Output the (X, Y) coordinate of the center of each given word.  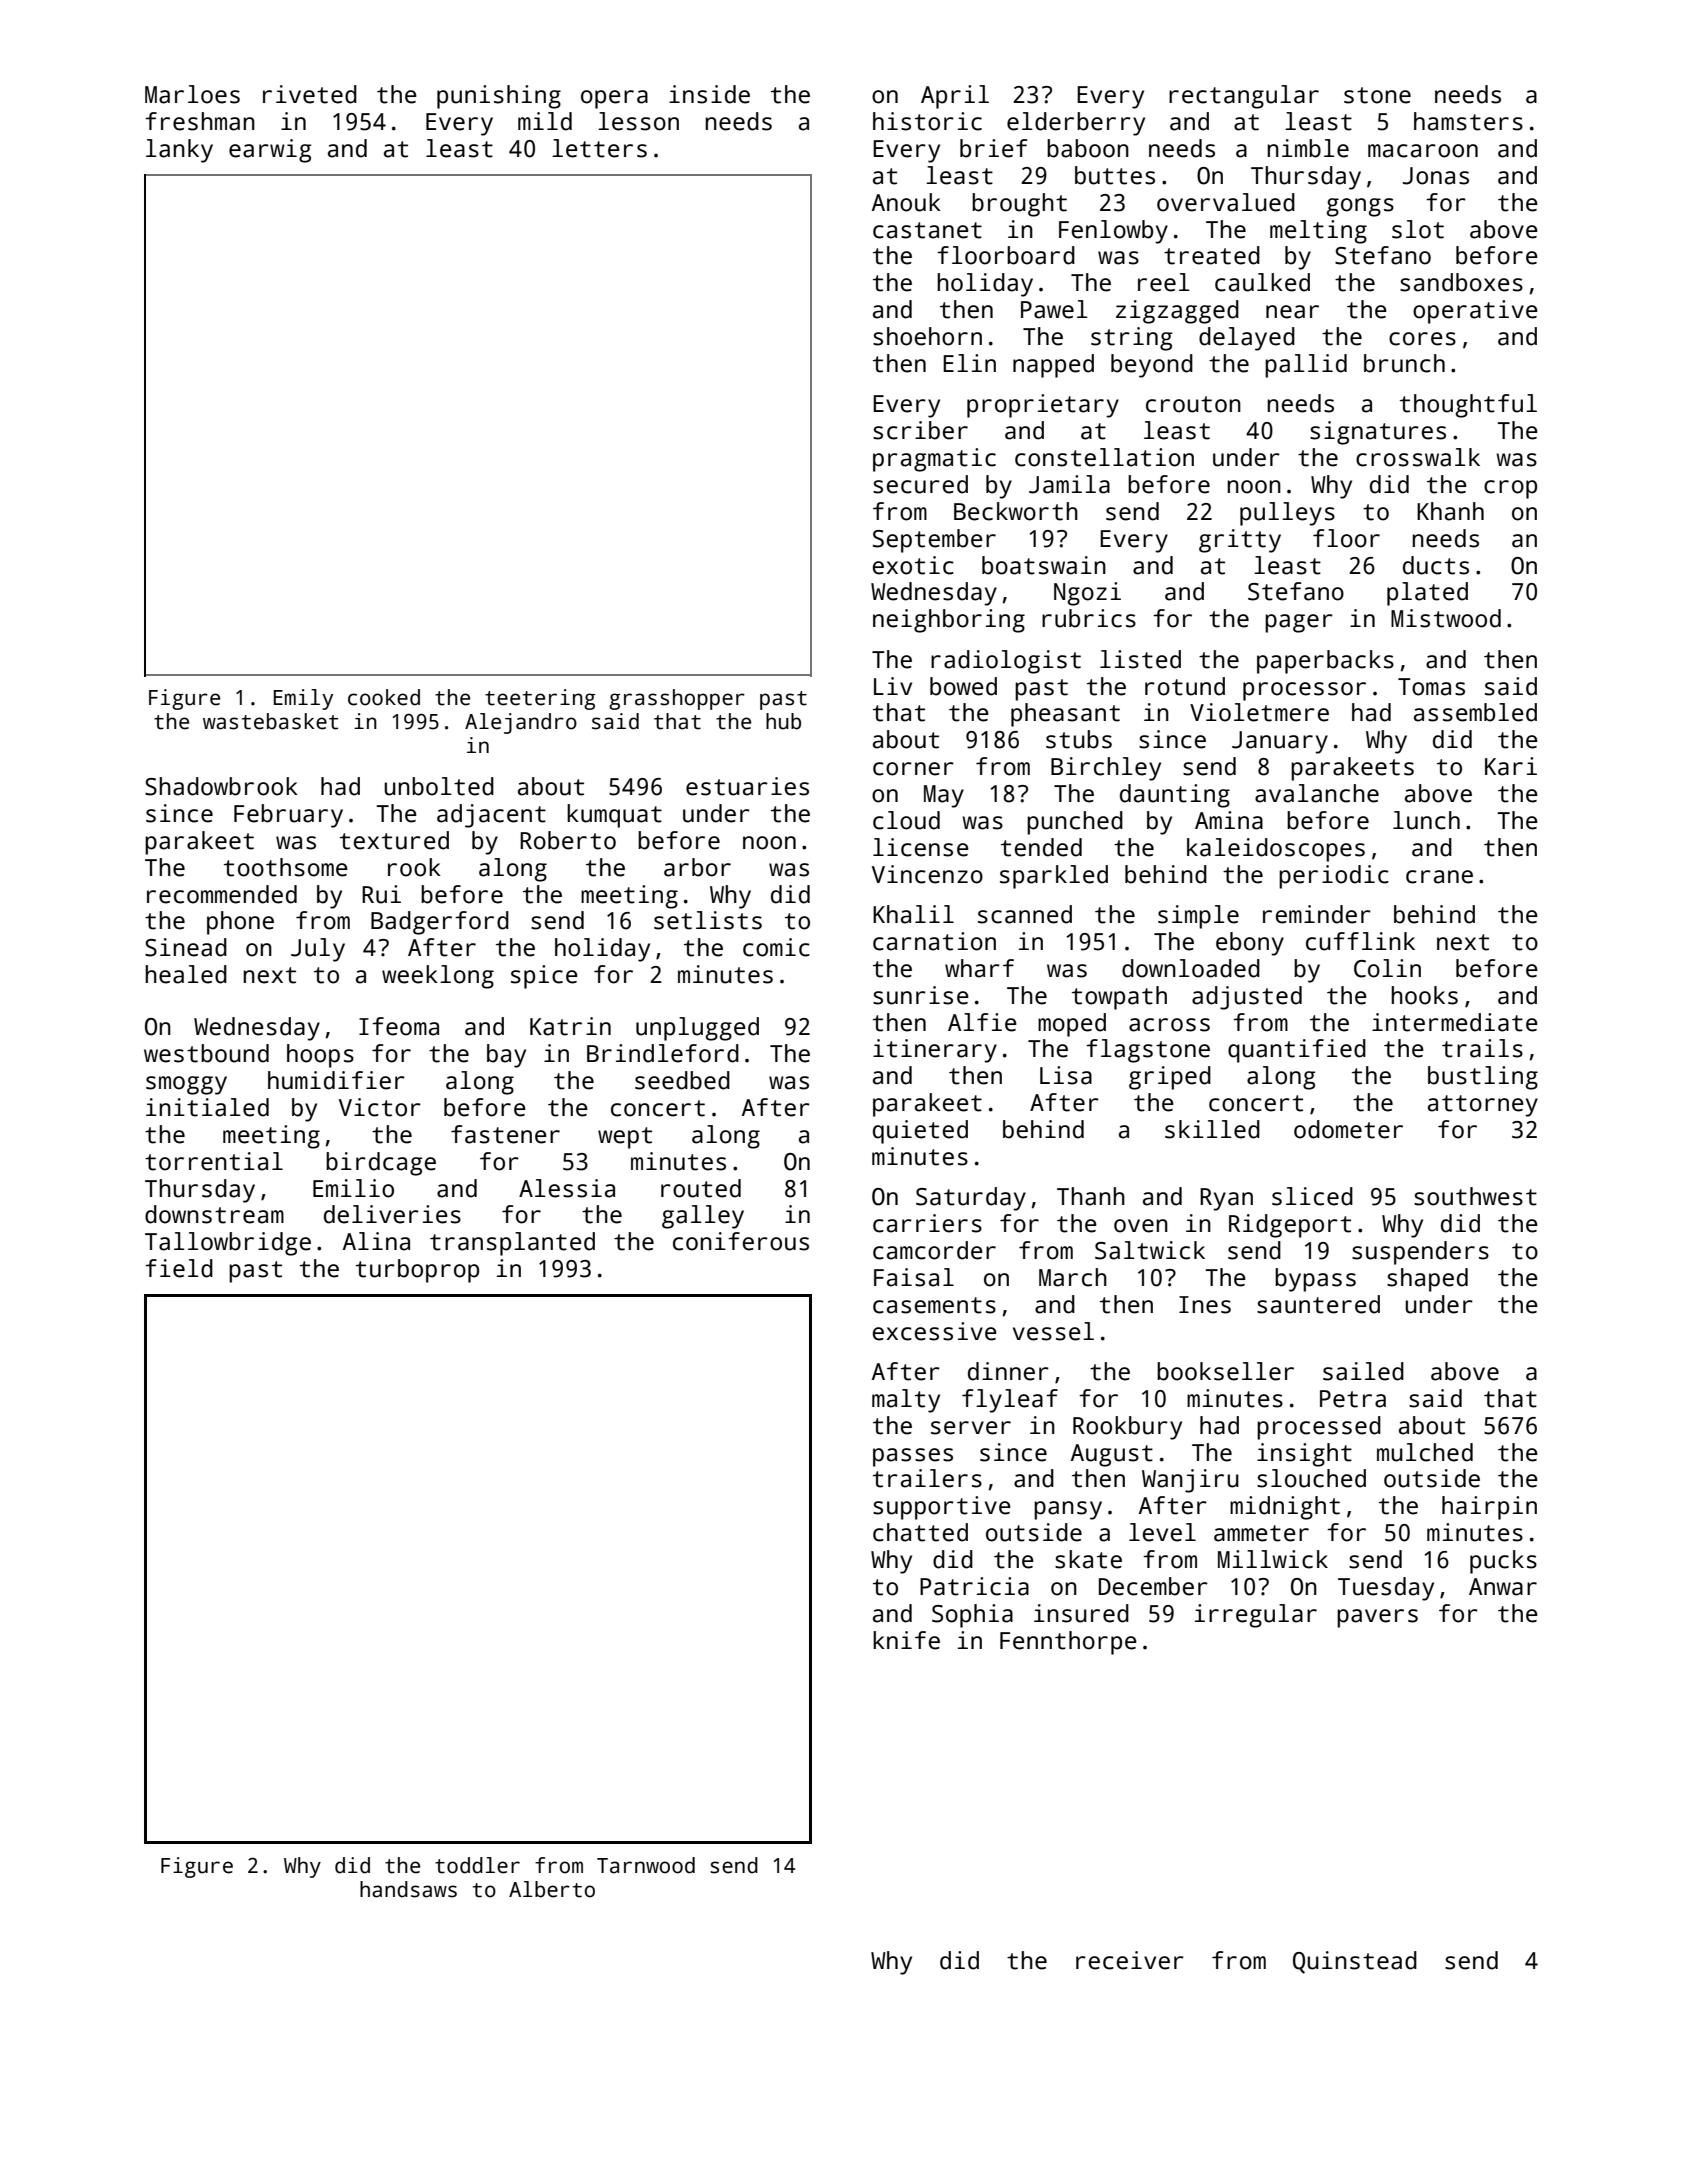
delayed (1247, 339)
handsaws (408, 1889)
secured (920, 484)
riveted (310, 94)
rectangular (1244, 97)
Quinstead (1355, 1962)
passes (913, 1457)
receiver (1130, 1960)
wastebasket (270, 721)
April (955, 97)
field (179, 1268)
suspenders (1420, 1253)
